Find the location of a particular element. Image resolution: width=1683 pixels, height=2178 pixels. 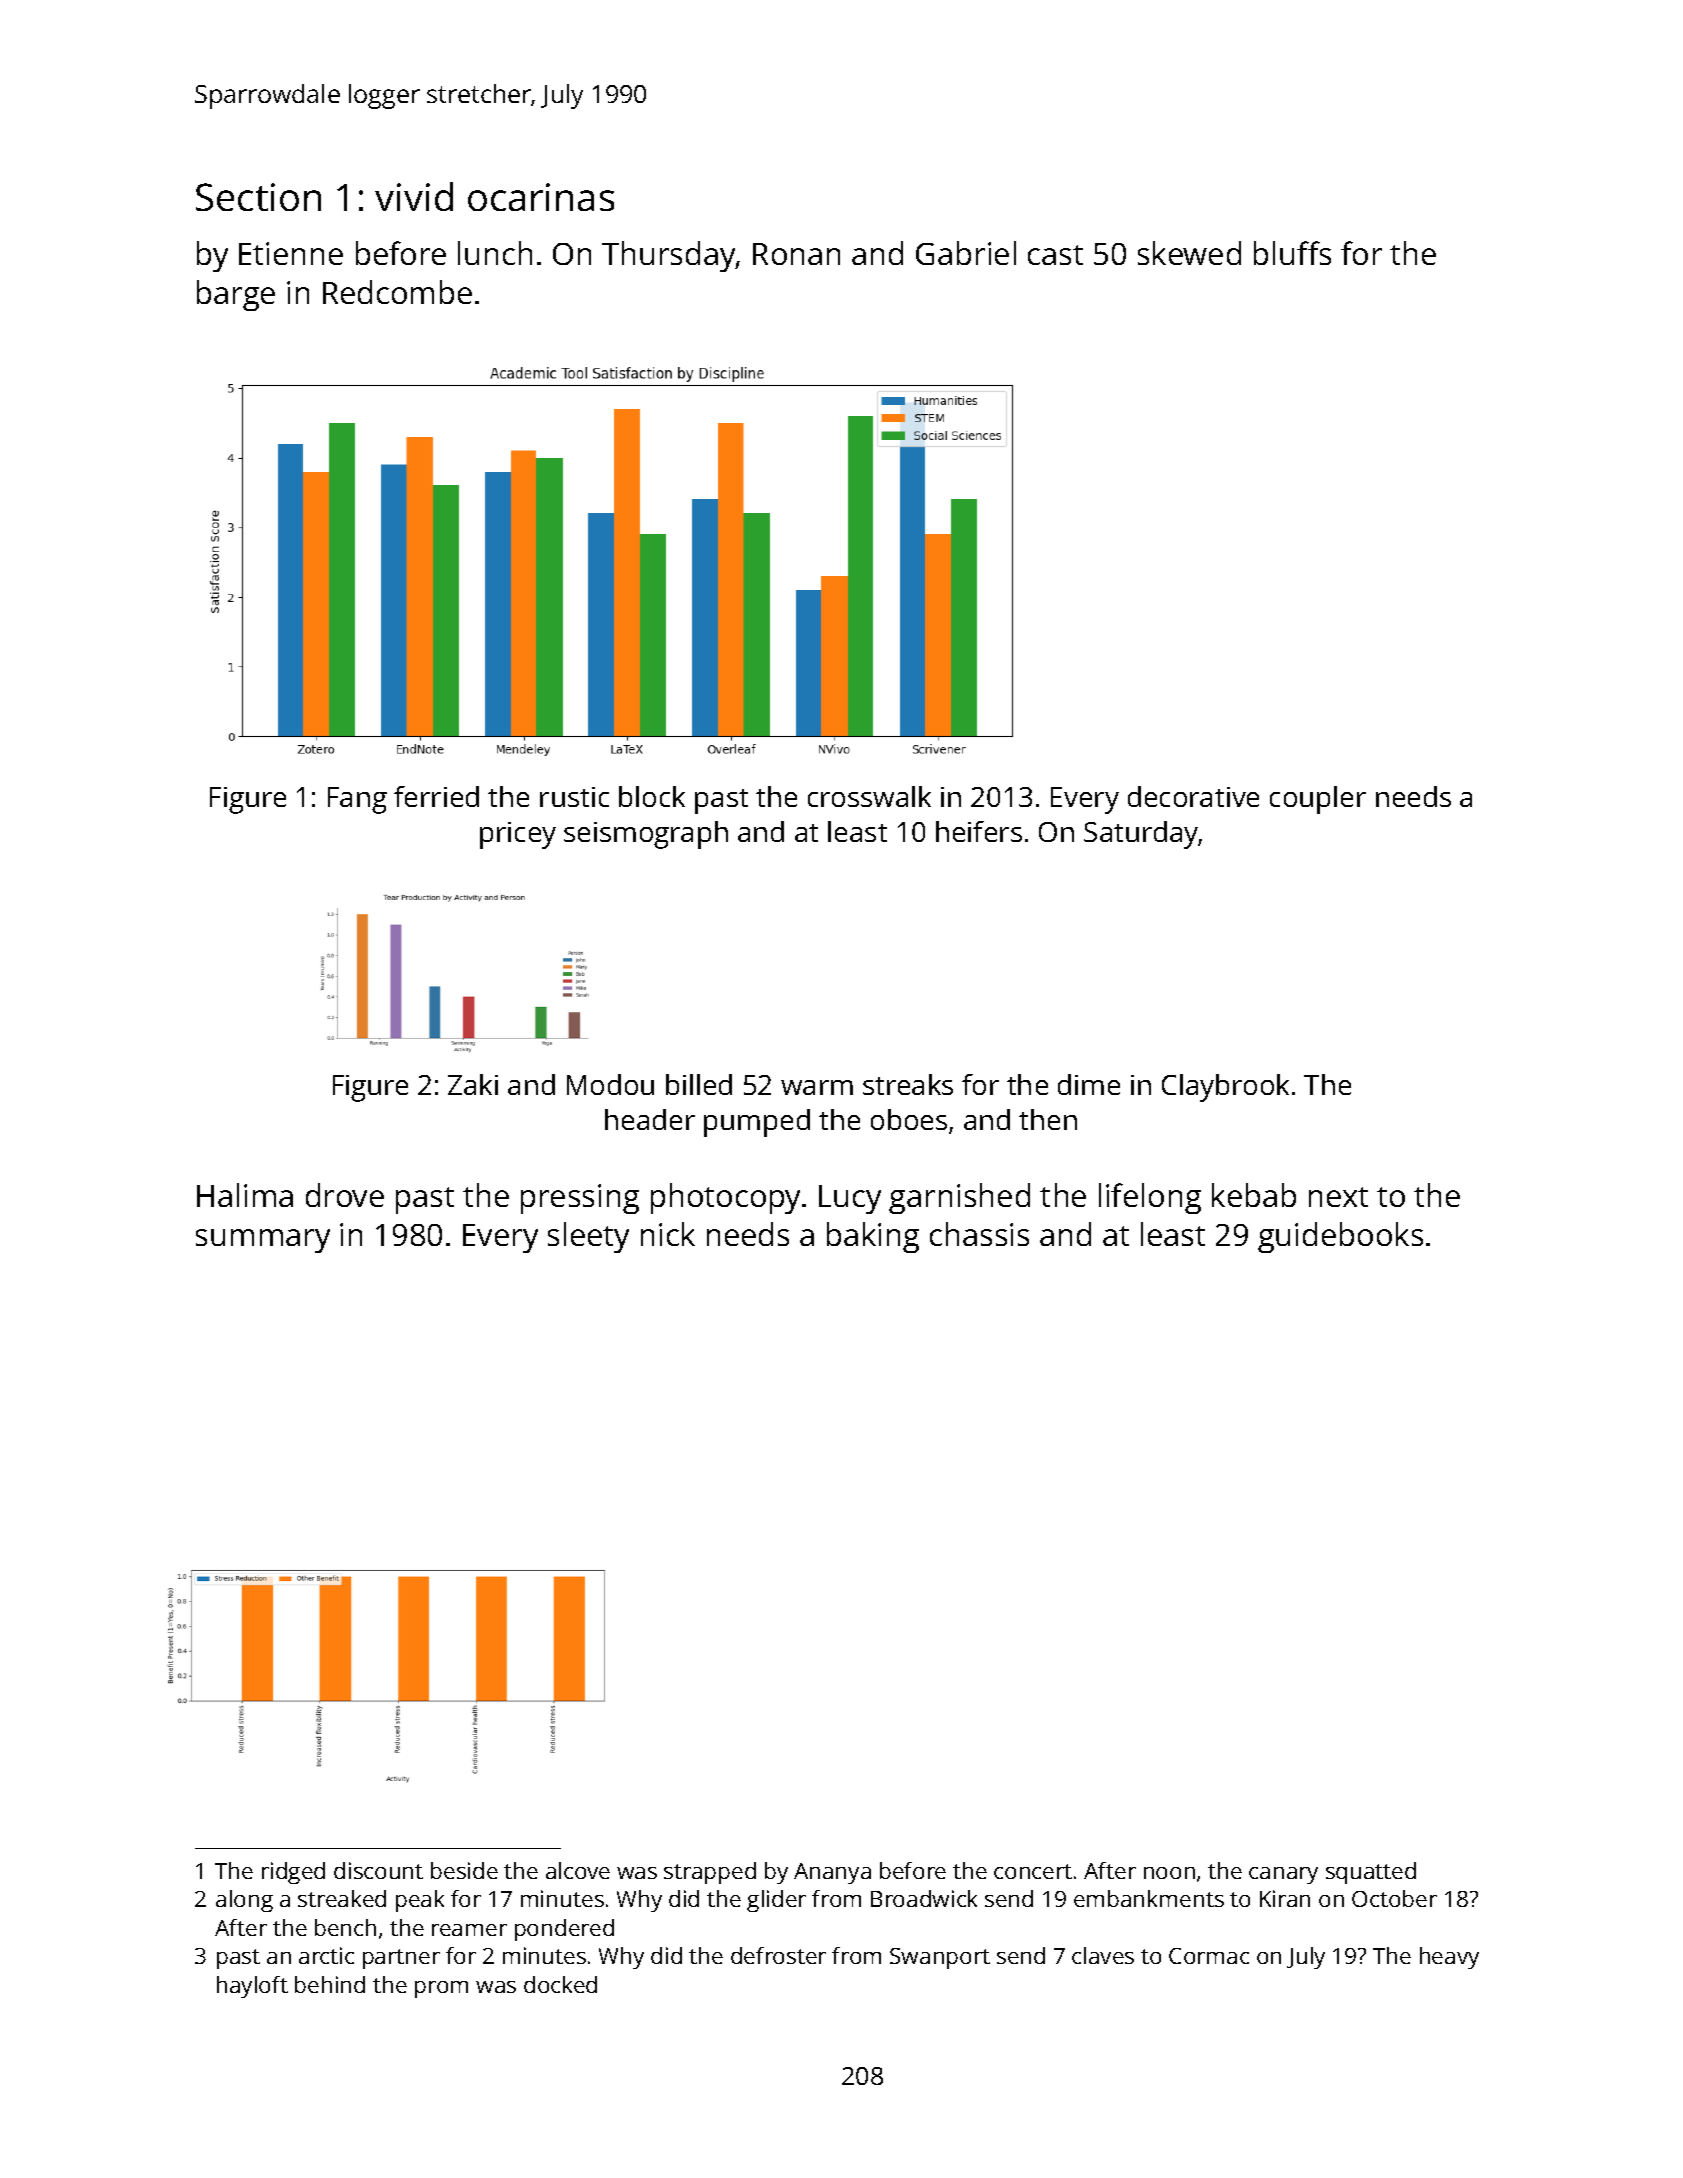

nick is located at coordinates (668, 1234).
